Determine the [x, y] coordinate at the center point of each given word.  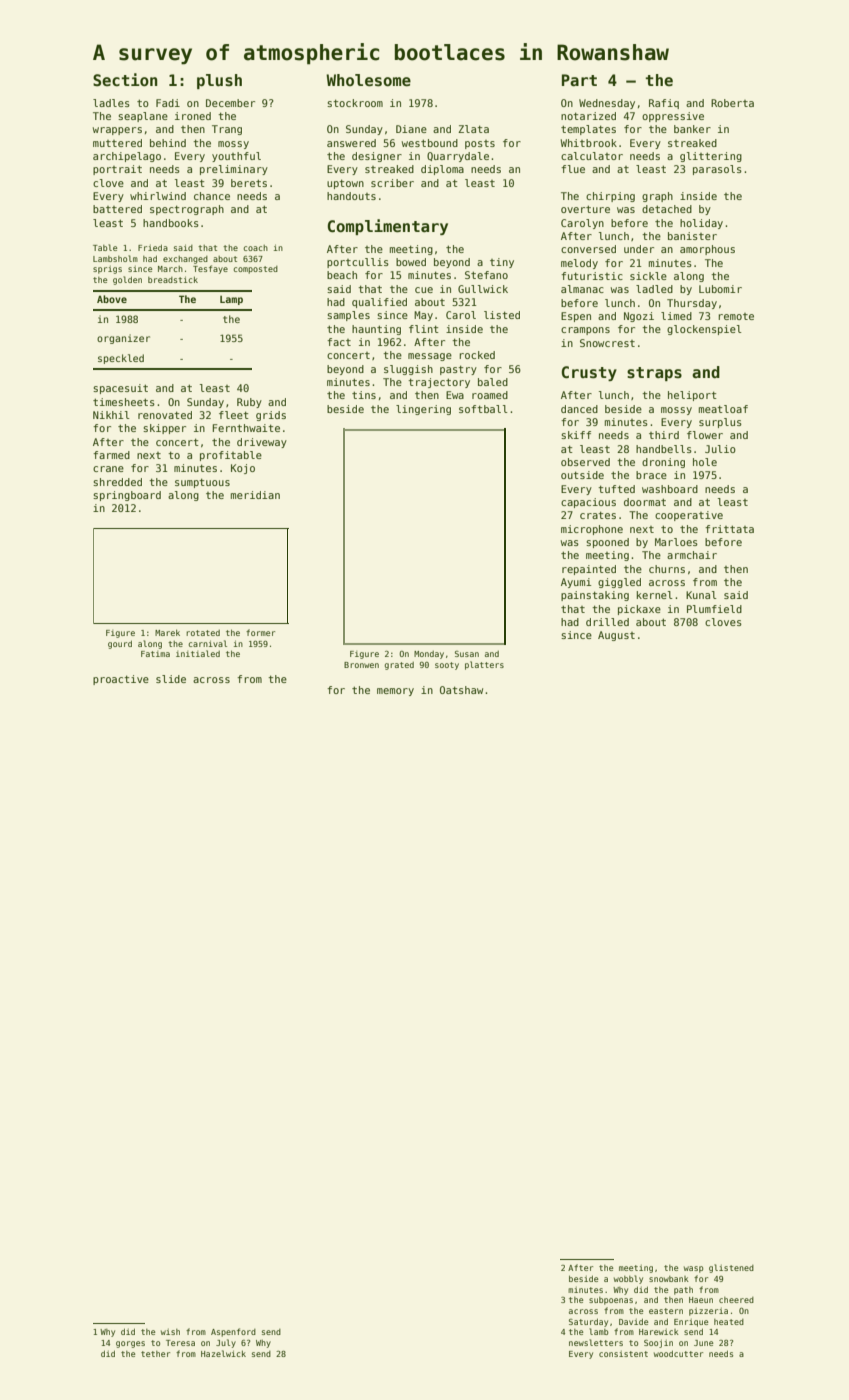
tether [155, 1354]
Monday [429, 655]
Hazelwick [223, 1353]
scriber [392, 183]
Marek [167, 632]
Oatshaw [461, 690]
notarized [588, 116]
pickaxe [639, 610]
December [230, 103]
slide [171, 679]
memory [395, 692]
